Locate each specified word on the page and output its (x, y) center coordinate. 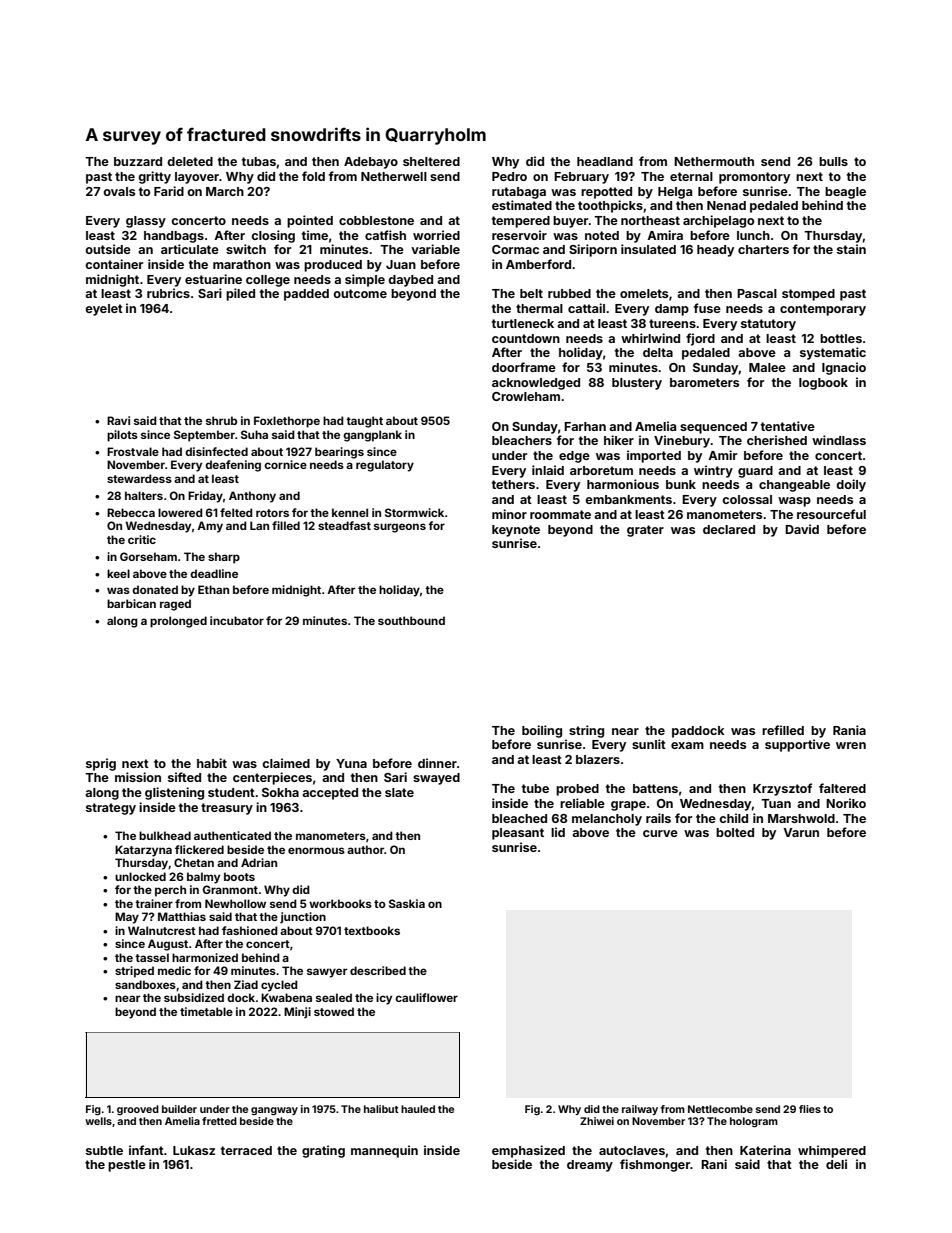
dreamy (590, 1166)
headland (605, 161)
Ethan (213, 589)
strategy (111, 809)
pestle (127, 1166)
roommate (560, 514)
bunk (681, 484)
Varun (801, 832)
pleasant (518, 834)
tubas (259, 161)
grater (645, 531)
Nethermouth (714, 161)
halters (144, 495)
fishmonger (655, 1165)
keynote (516, 531)
